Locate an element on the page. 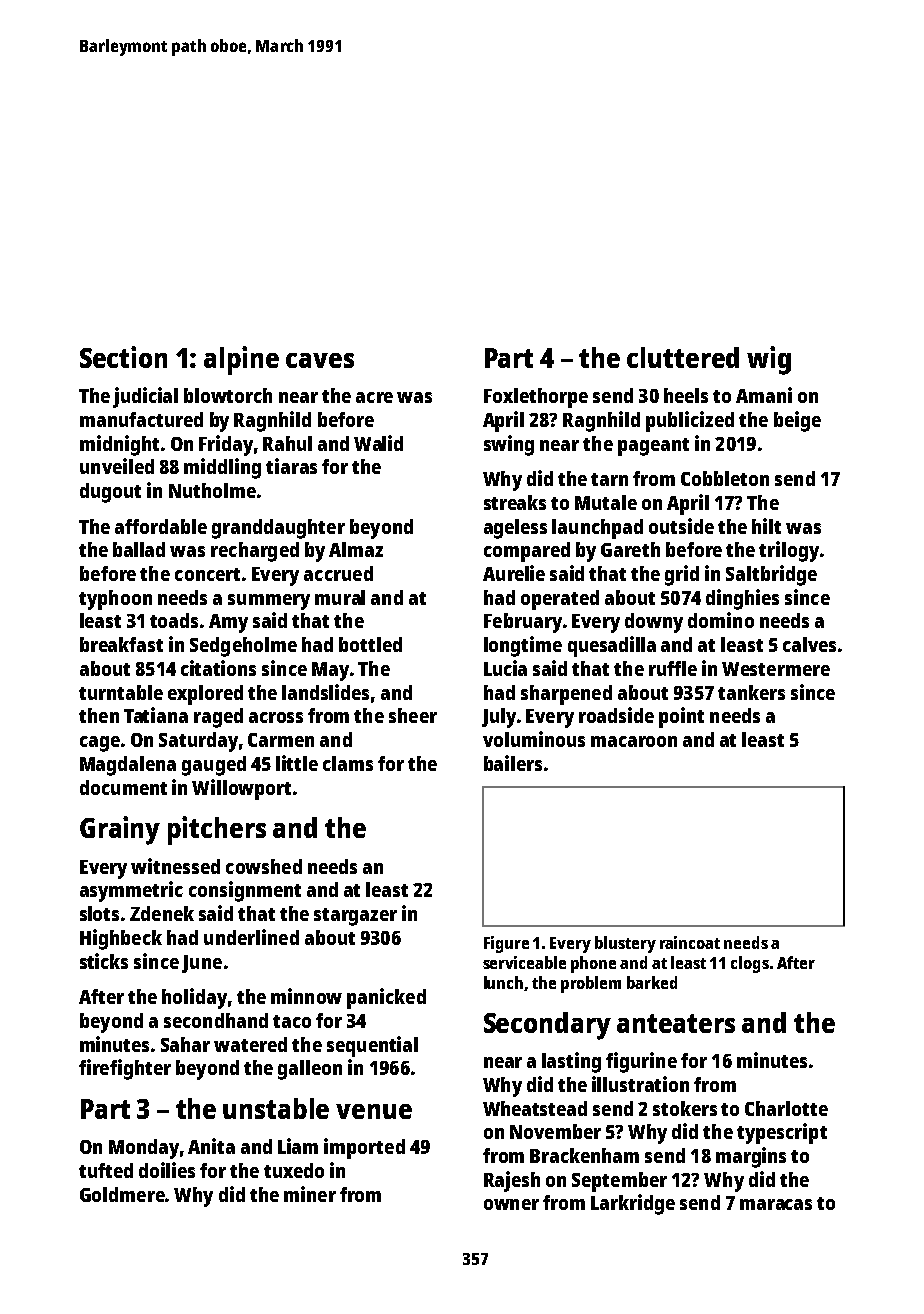  outside is located at coordinates (681, 526).
